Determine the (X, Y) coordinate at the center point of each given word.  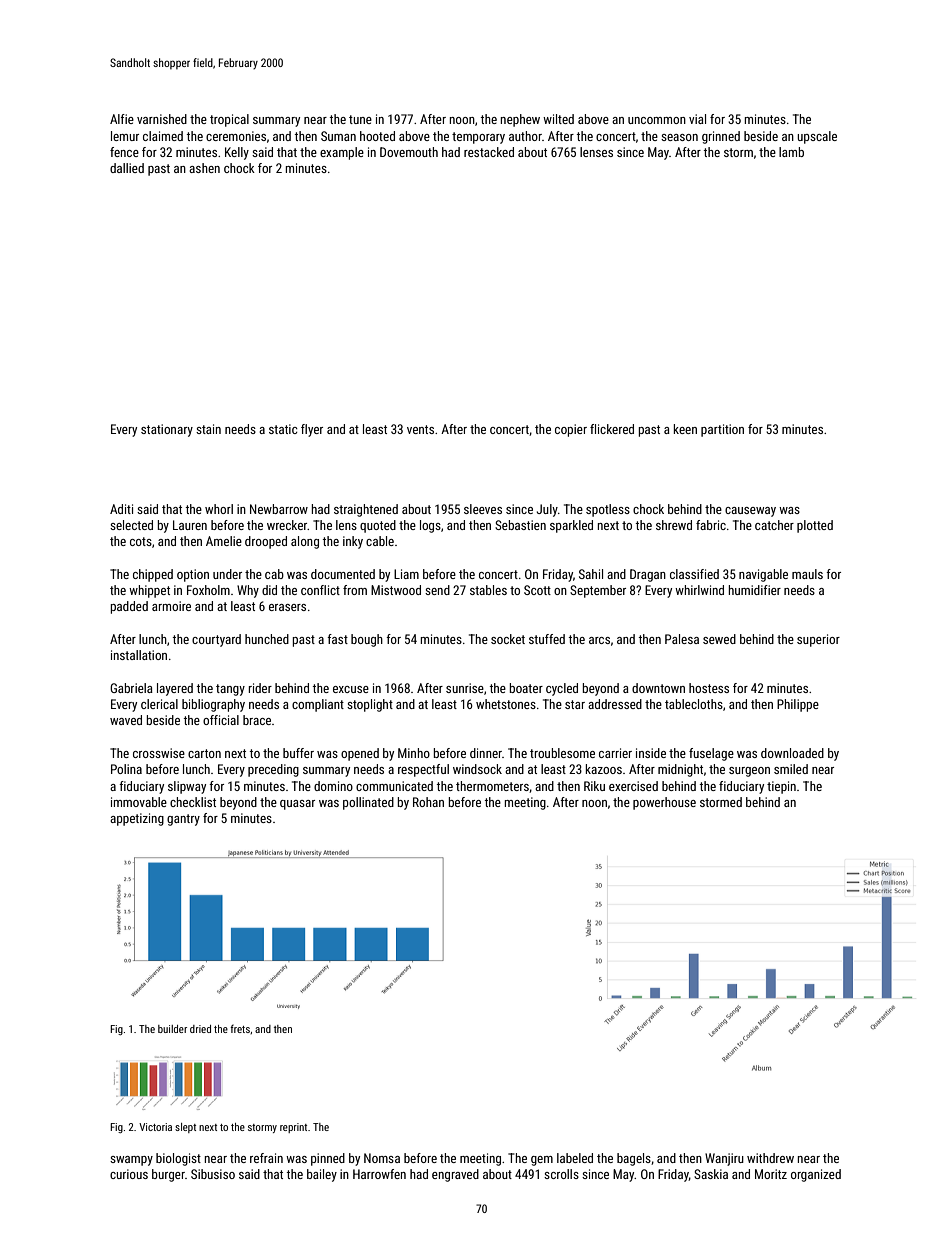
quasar (297, 805)
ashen (204, 168)
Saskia (711, 1174)
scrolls (561, 1174)
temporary (478, 138)
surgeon (749, 772)
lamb (791, 152)
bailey (322, 1175)
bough (367, 640)
